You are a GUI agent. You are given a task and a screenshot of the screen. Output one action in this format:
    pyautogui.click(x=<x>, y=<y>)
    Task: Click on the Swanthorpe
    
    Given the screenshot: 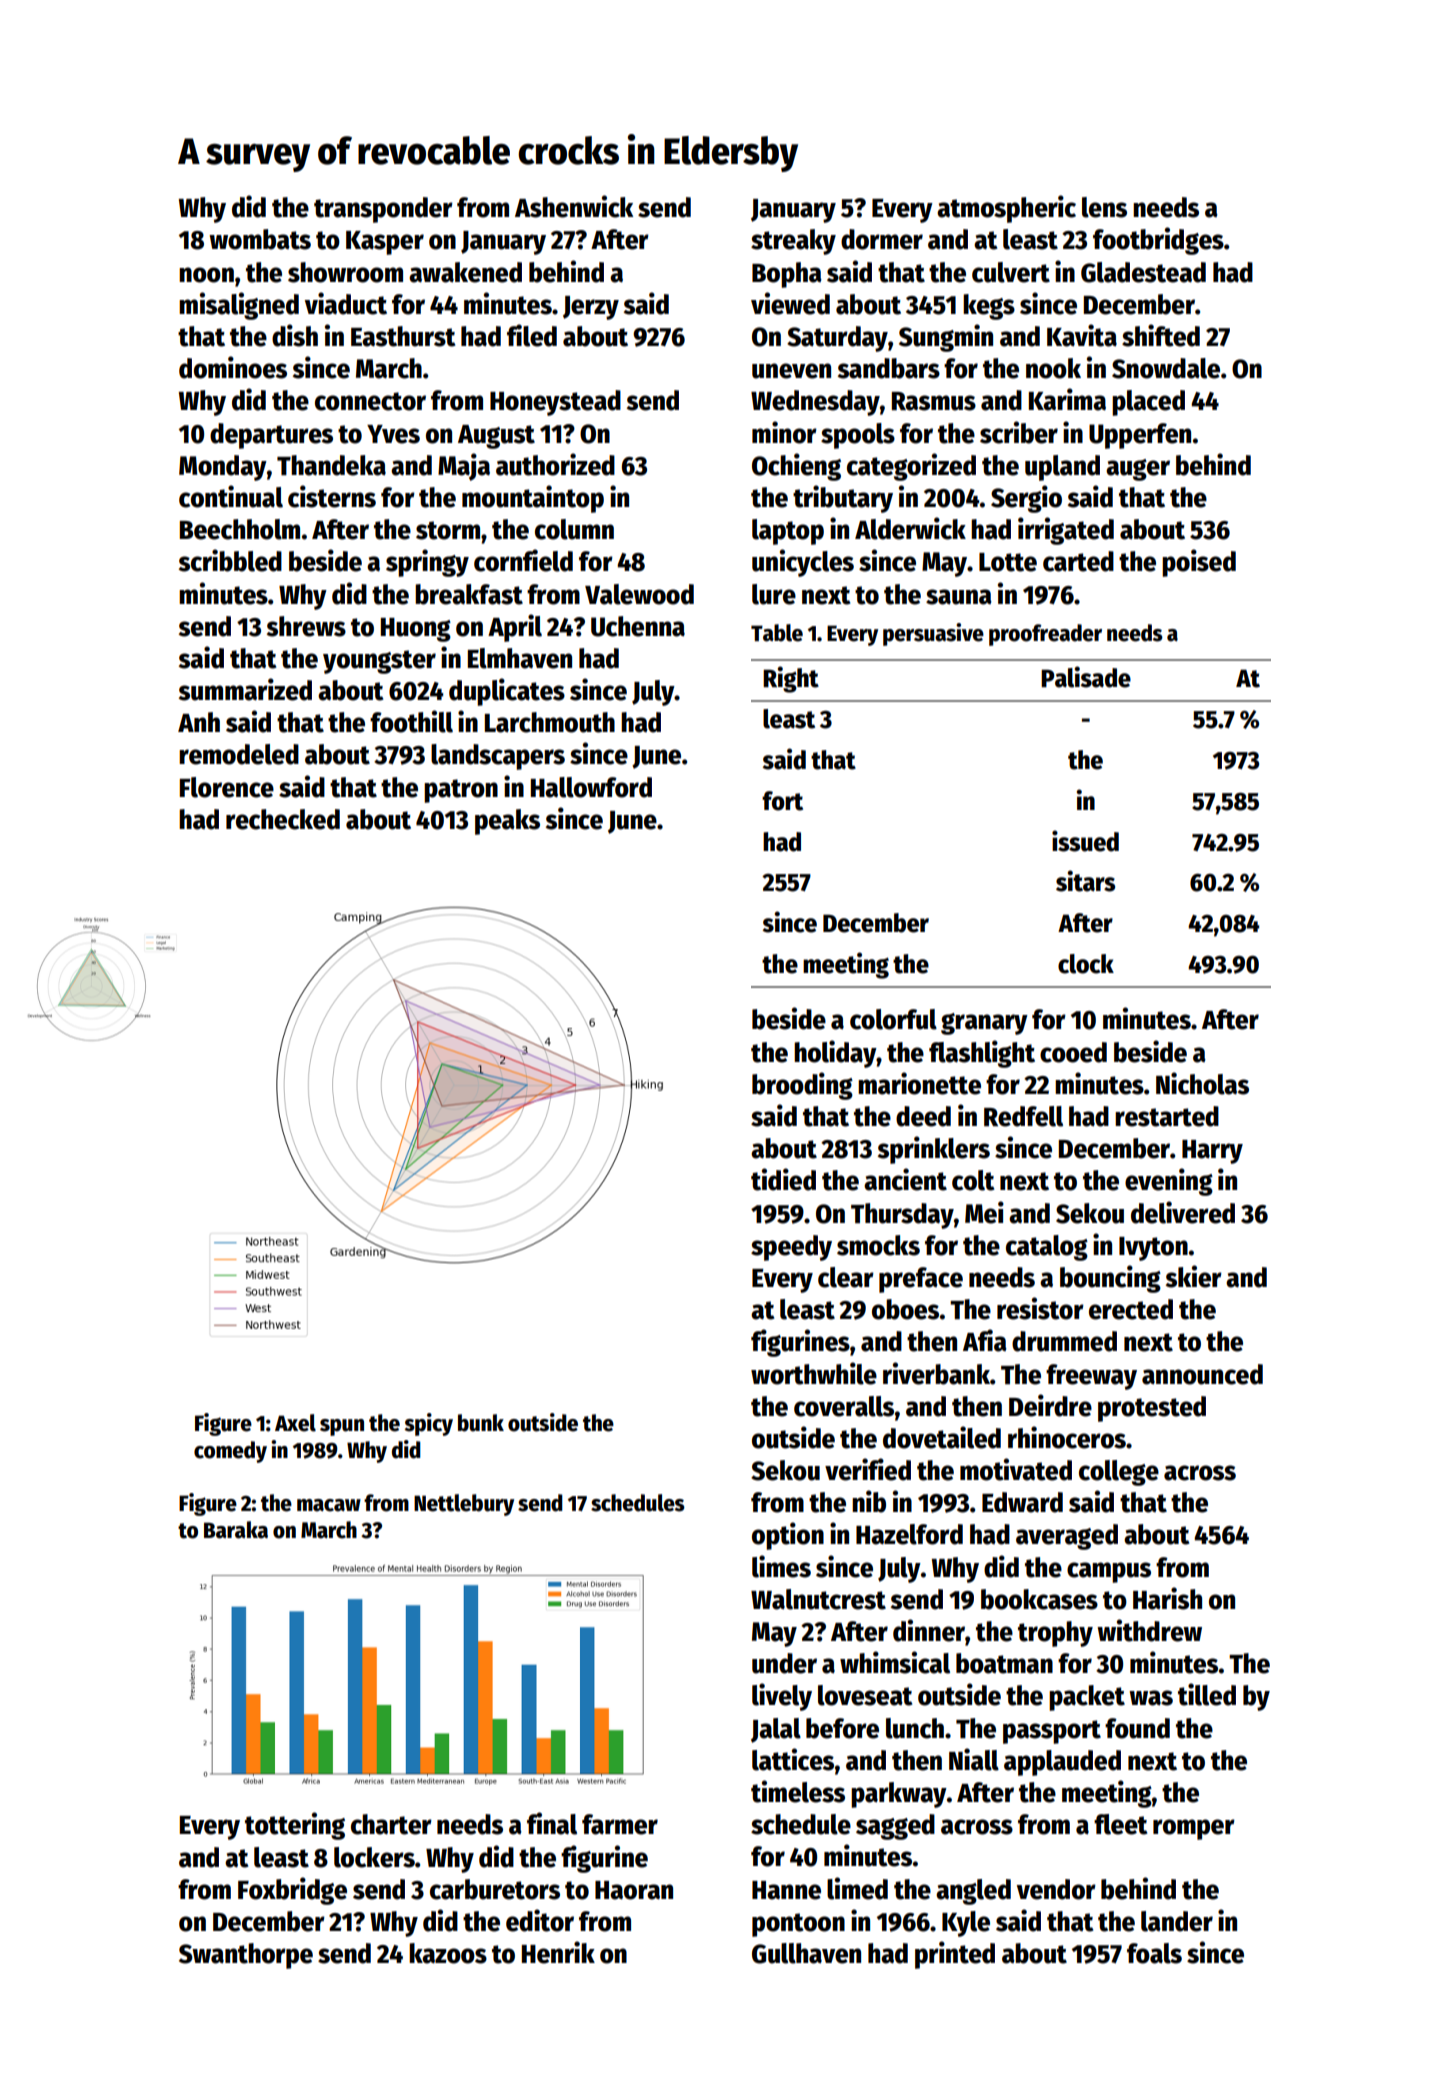 What is the action you would take?
    pyautogui.click(x=246, y=1956)
